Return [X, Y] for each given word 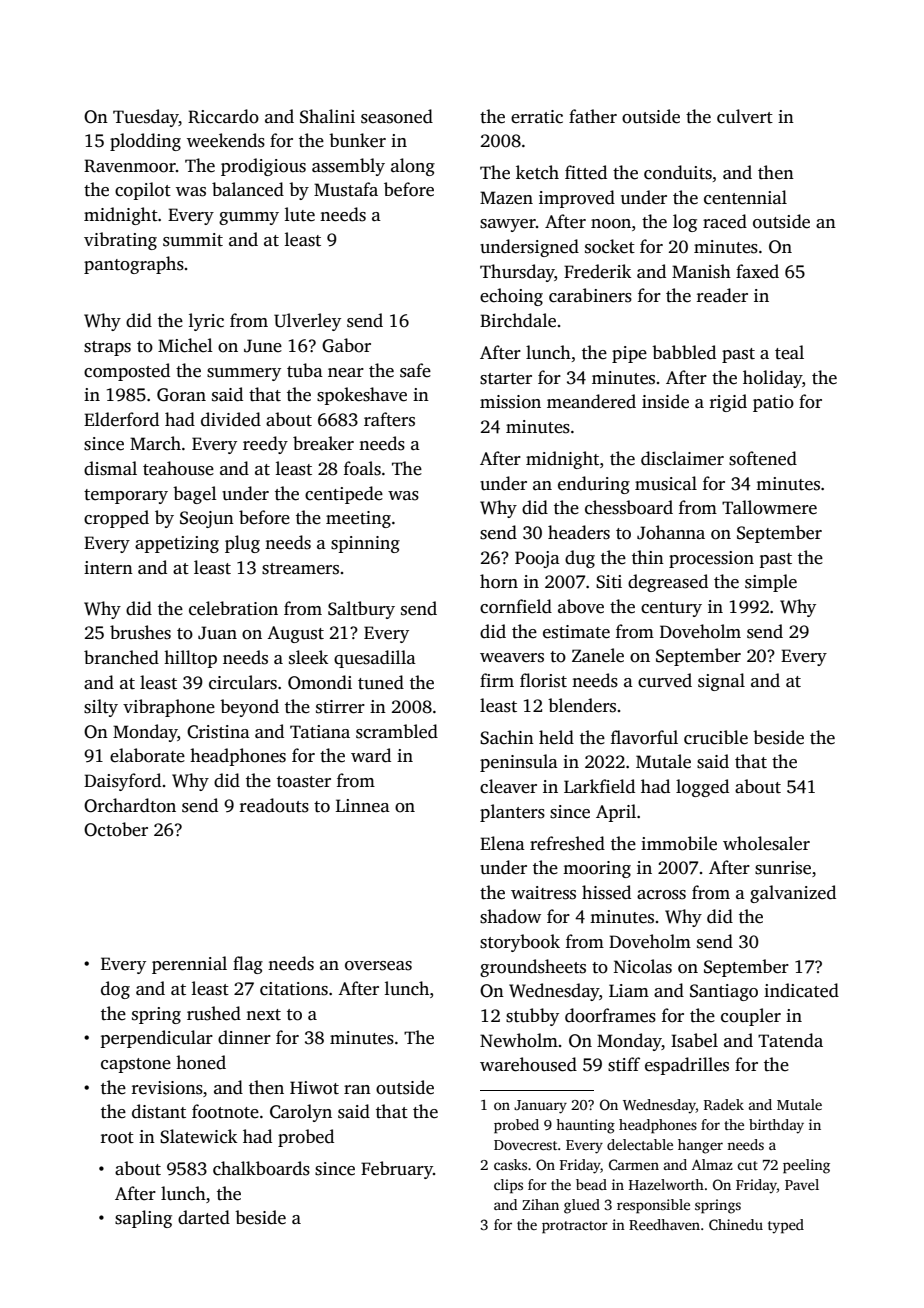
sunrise [783, 868]
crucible [716, 737]
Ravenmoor [130, 166]
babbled [684, 352]
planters [512, 813]
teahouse [178, 468]
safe [415, 370]
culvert [745, 116]
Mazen [506, 198]
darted [204, 1217]
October [116, 829]
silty [101, 708]
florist [543, 680]
